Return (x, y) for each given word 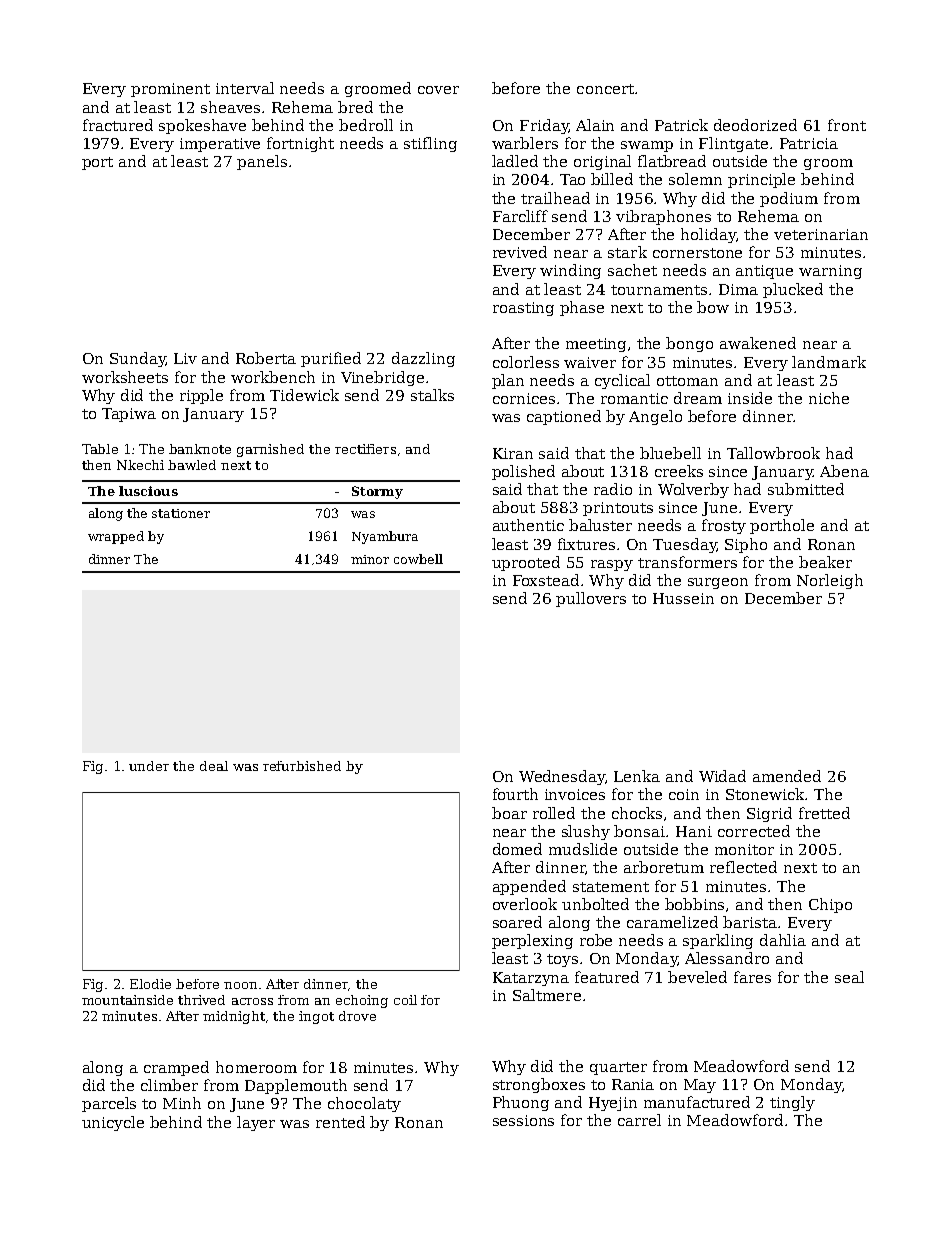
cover (438, 90)
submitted (806, 489)
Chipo (830, 905)
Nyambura (385, 537)
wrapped (116, 537)
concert (605, 89)
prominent (170, 90)
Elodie (150, 984)
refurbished (302, 766)
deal (214, 766)
